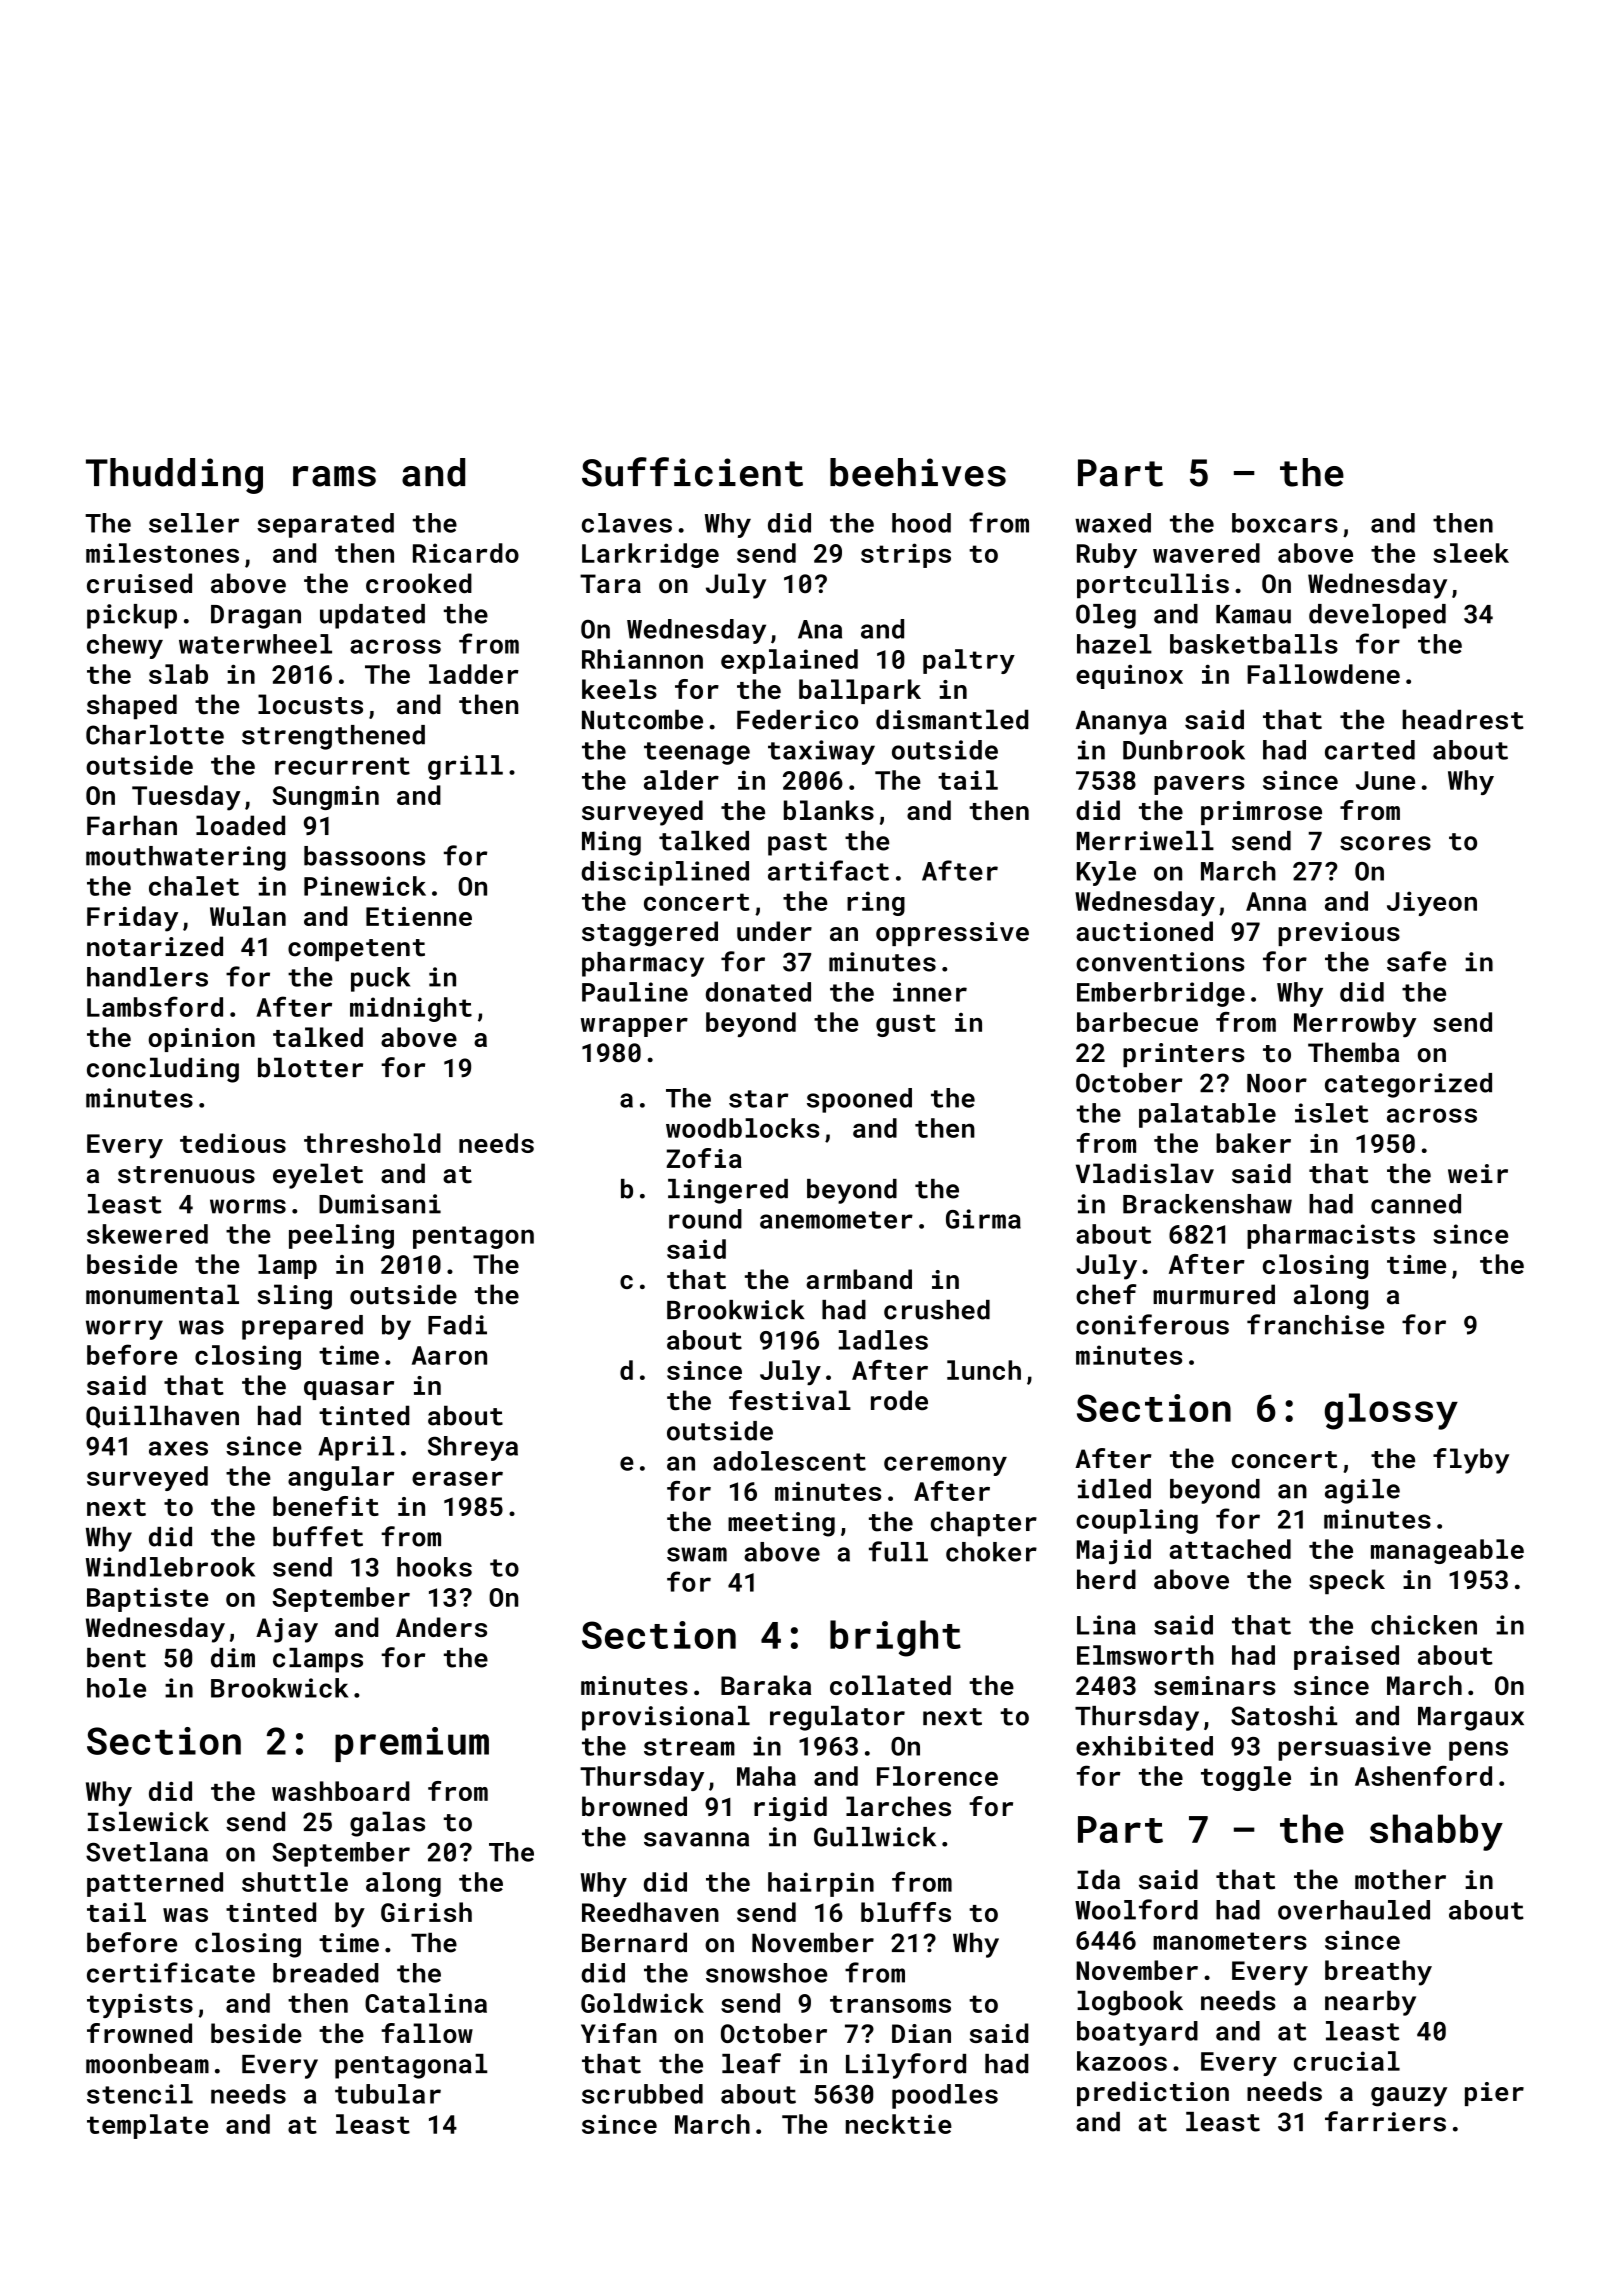  I want to click on Ricardo, so click(466, 553).
